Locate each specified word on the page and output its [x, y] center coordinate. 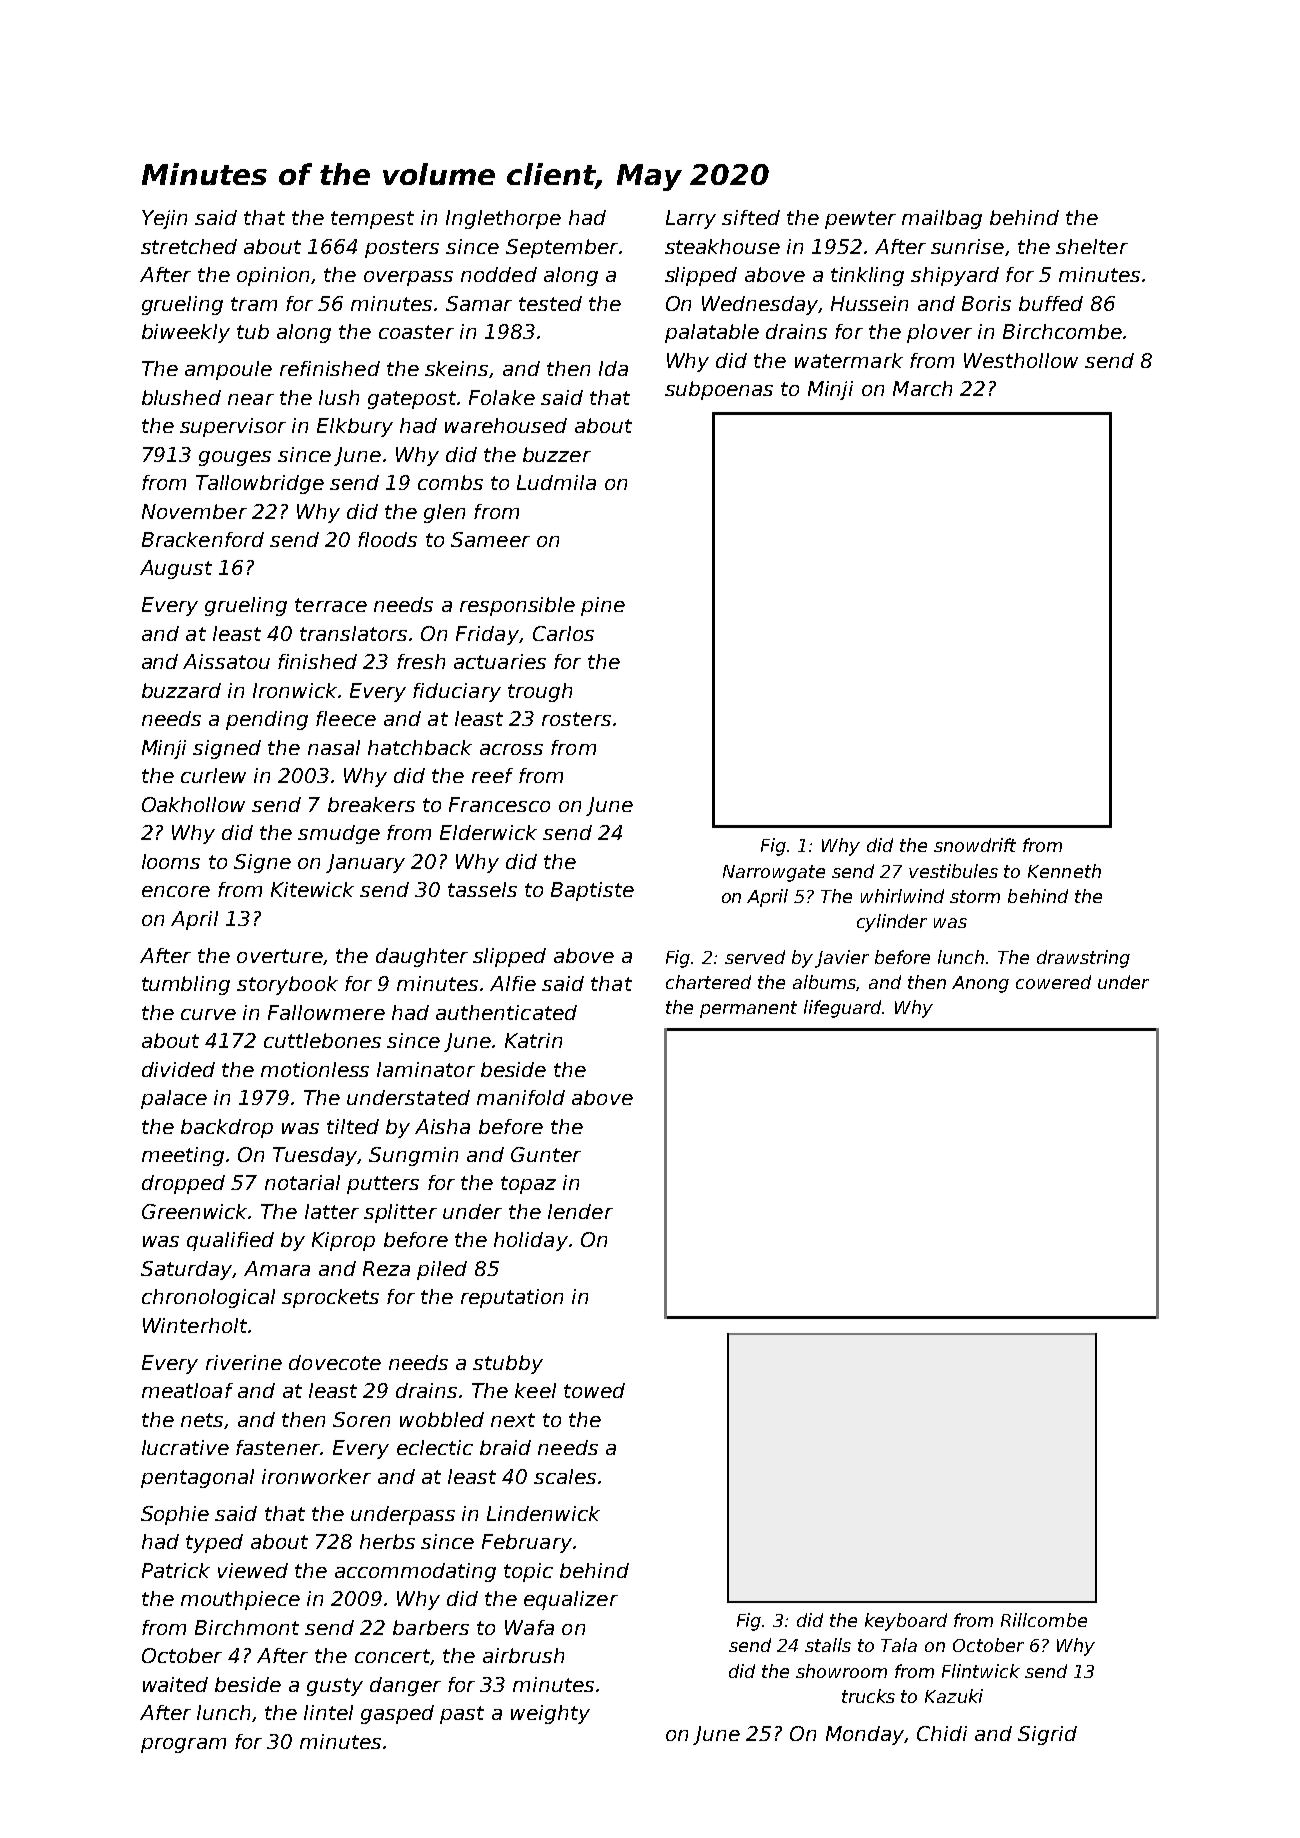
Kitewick [312, 889]
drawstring [1083, 959]
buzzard [181, 690]
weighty [550, 1714]
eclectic [435, 1447]
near [251, 399]
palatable [712, 333]
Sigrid [1047, 1735]
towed [594, 1390]
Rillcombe [1044, 1620]
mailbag [942, 219]
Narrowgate [774, 873]
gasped [397, 1714]
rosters [576, 719]
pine [603, 606]
